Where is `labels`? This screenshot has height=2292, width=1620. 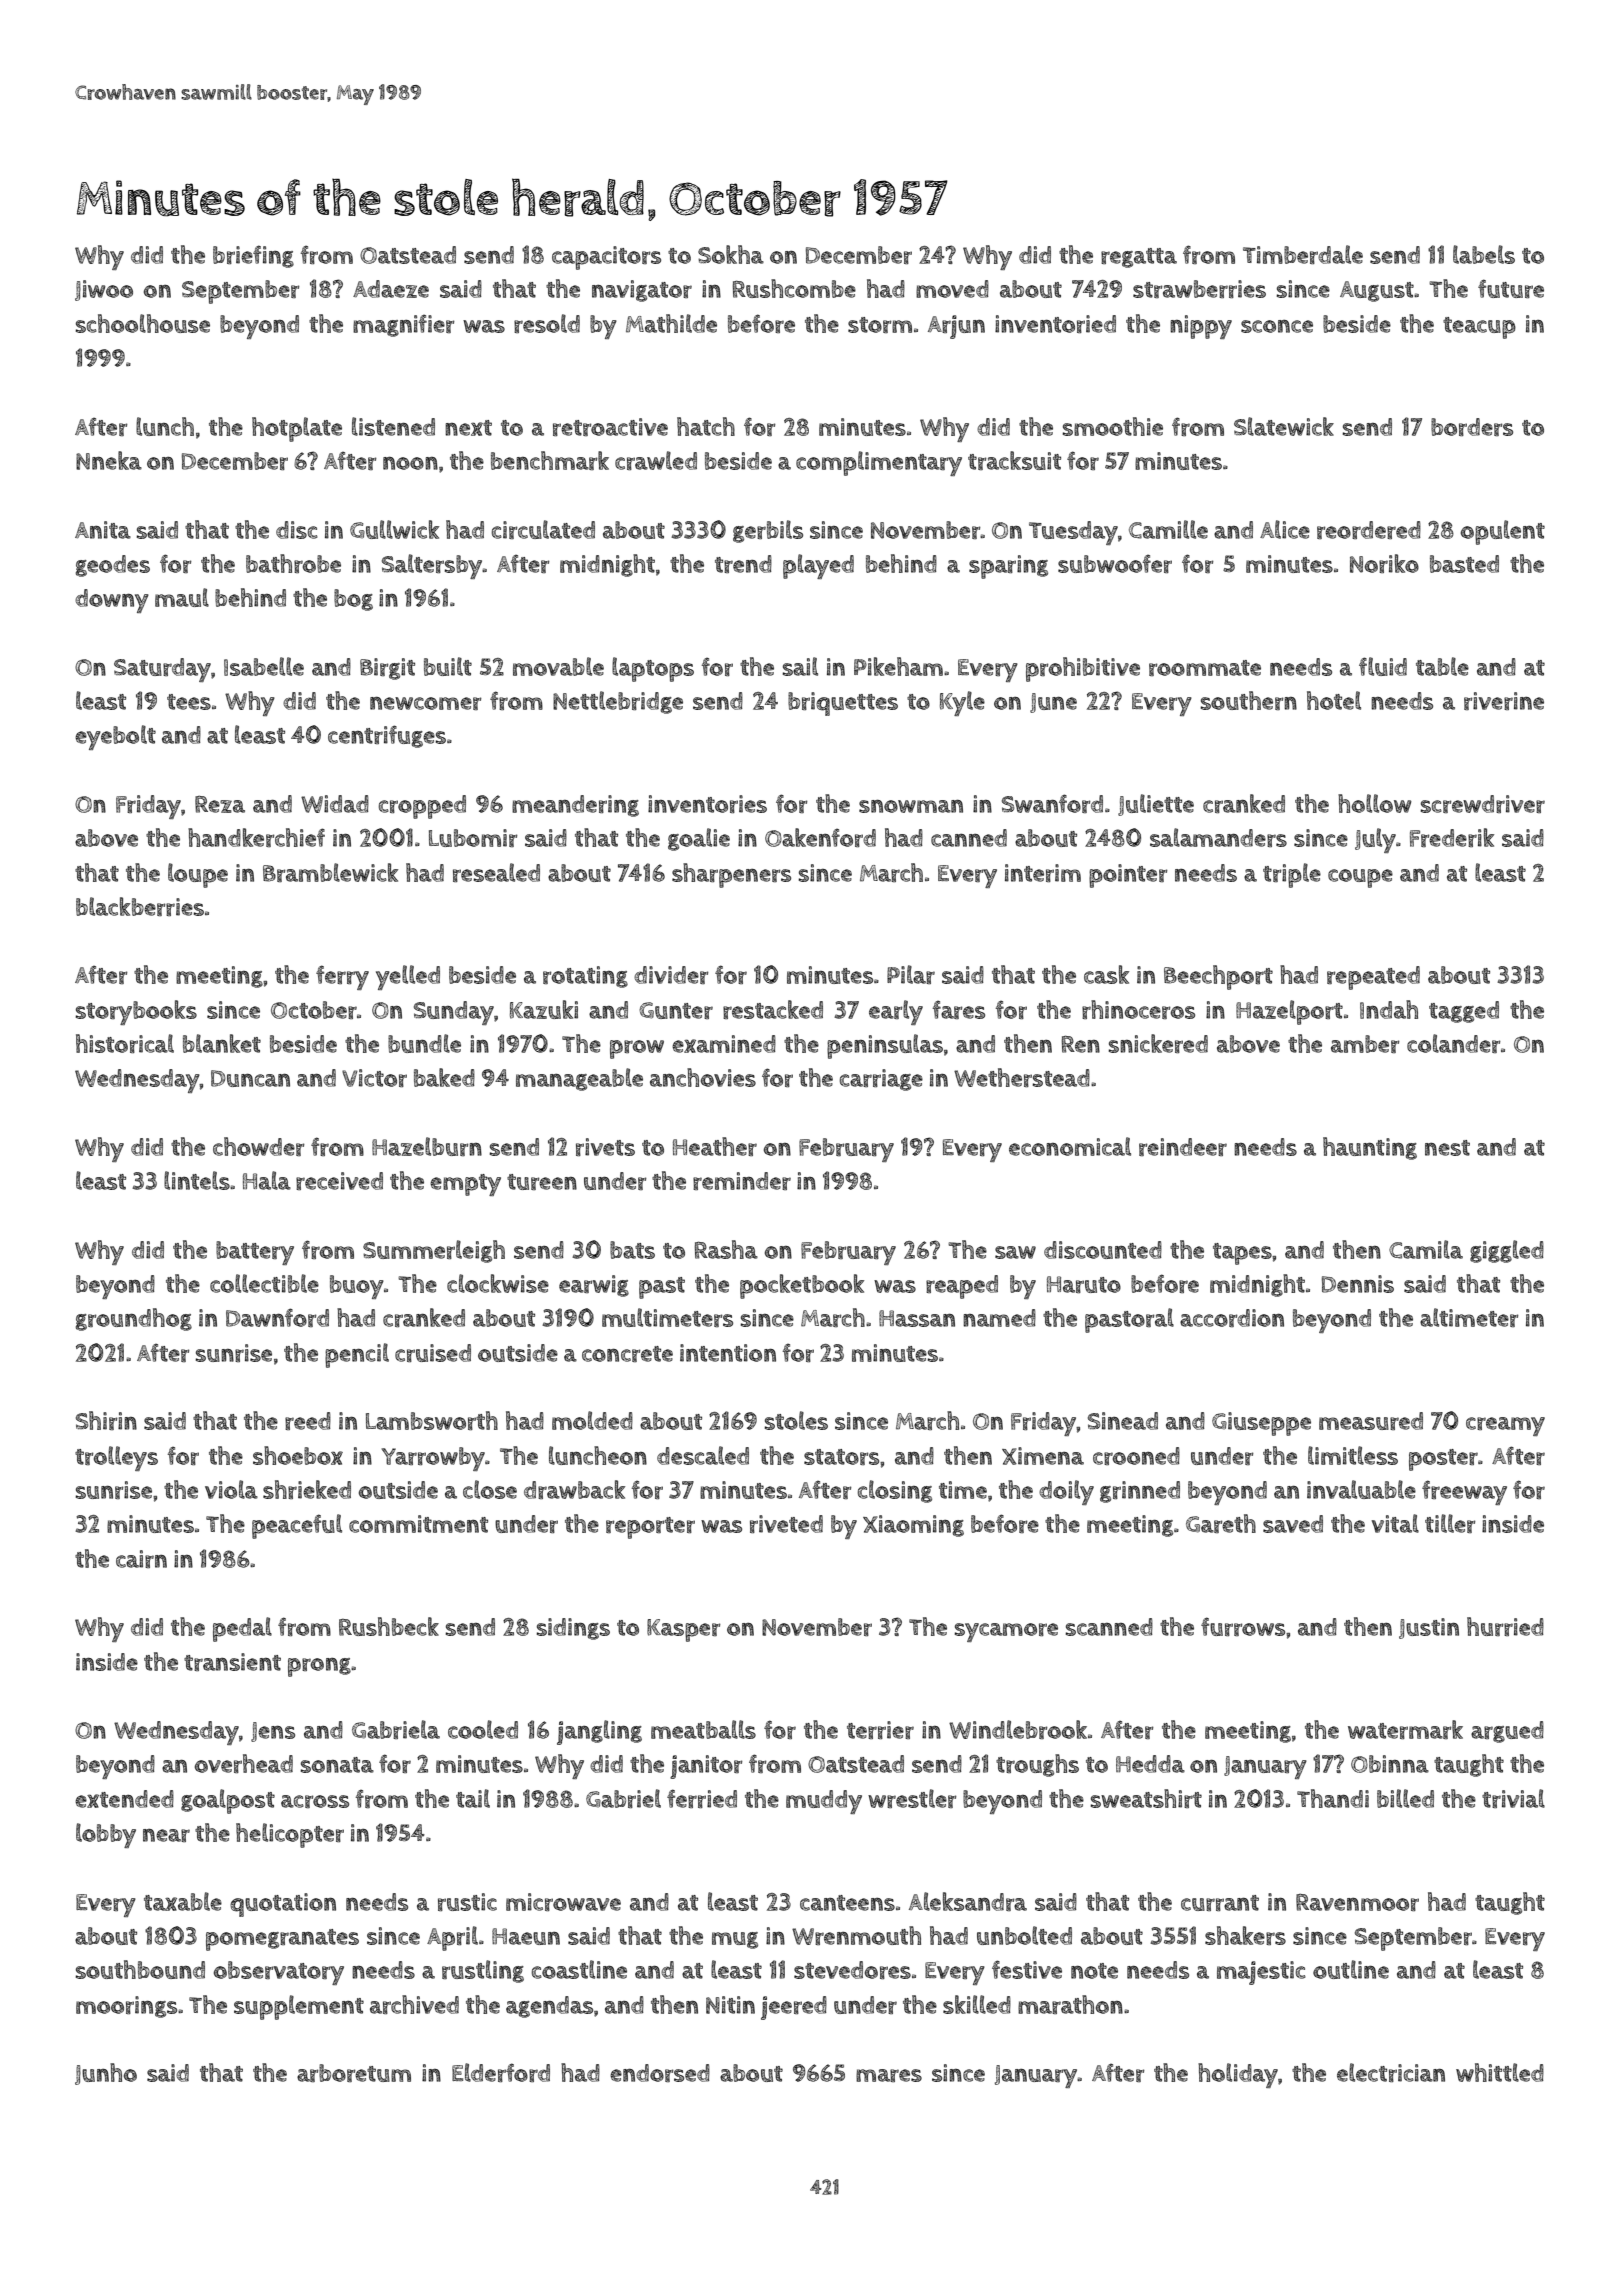
labels is located at coordinates (1484, 254).
